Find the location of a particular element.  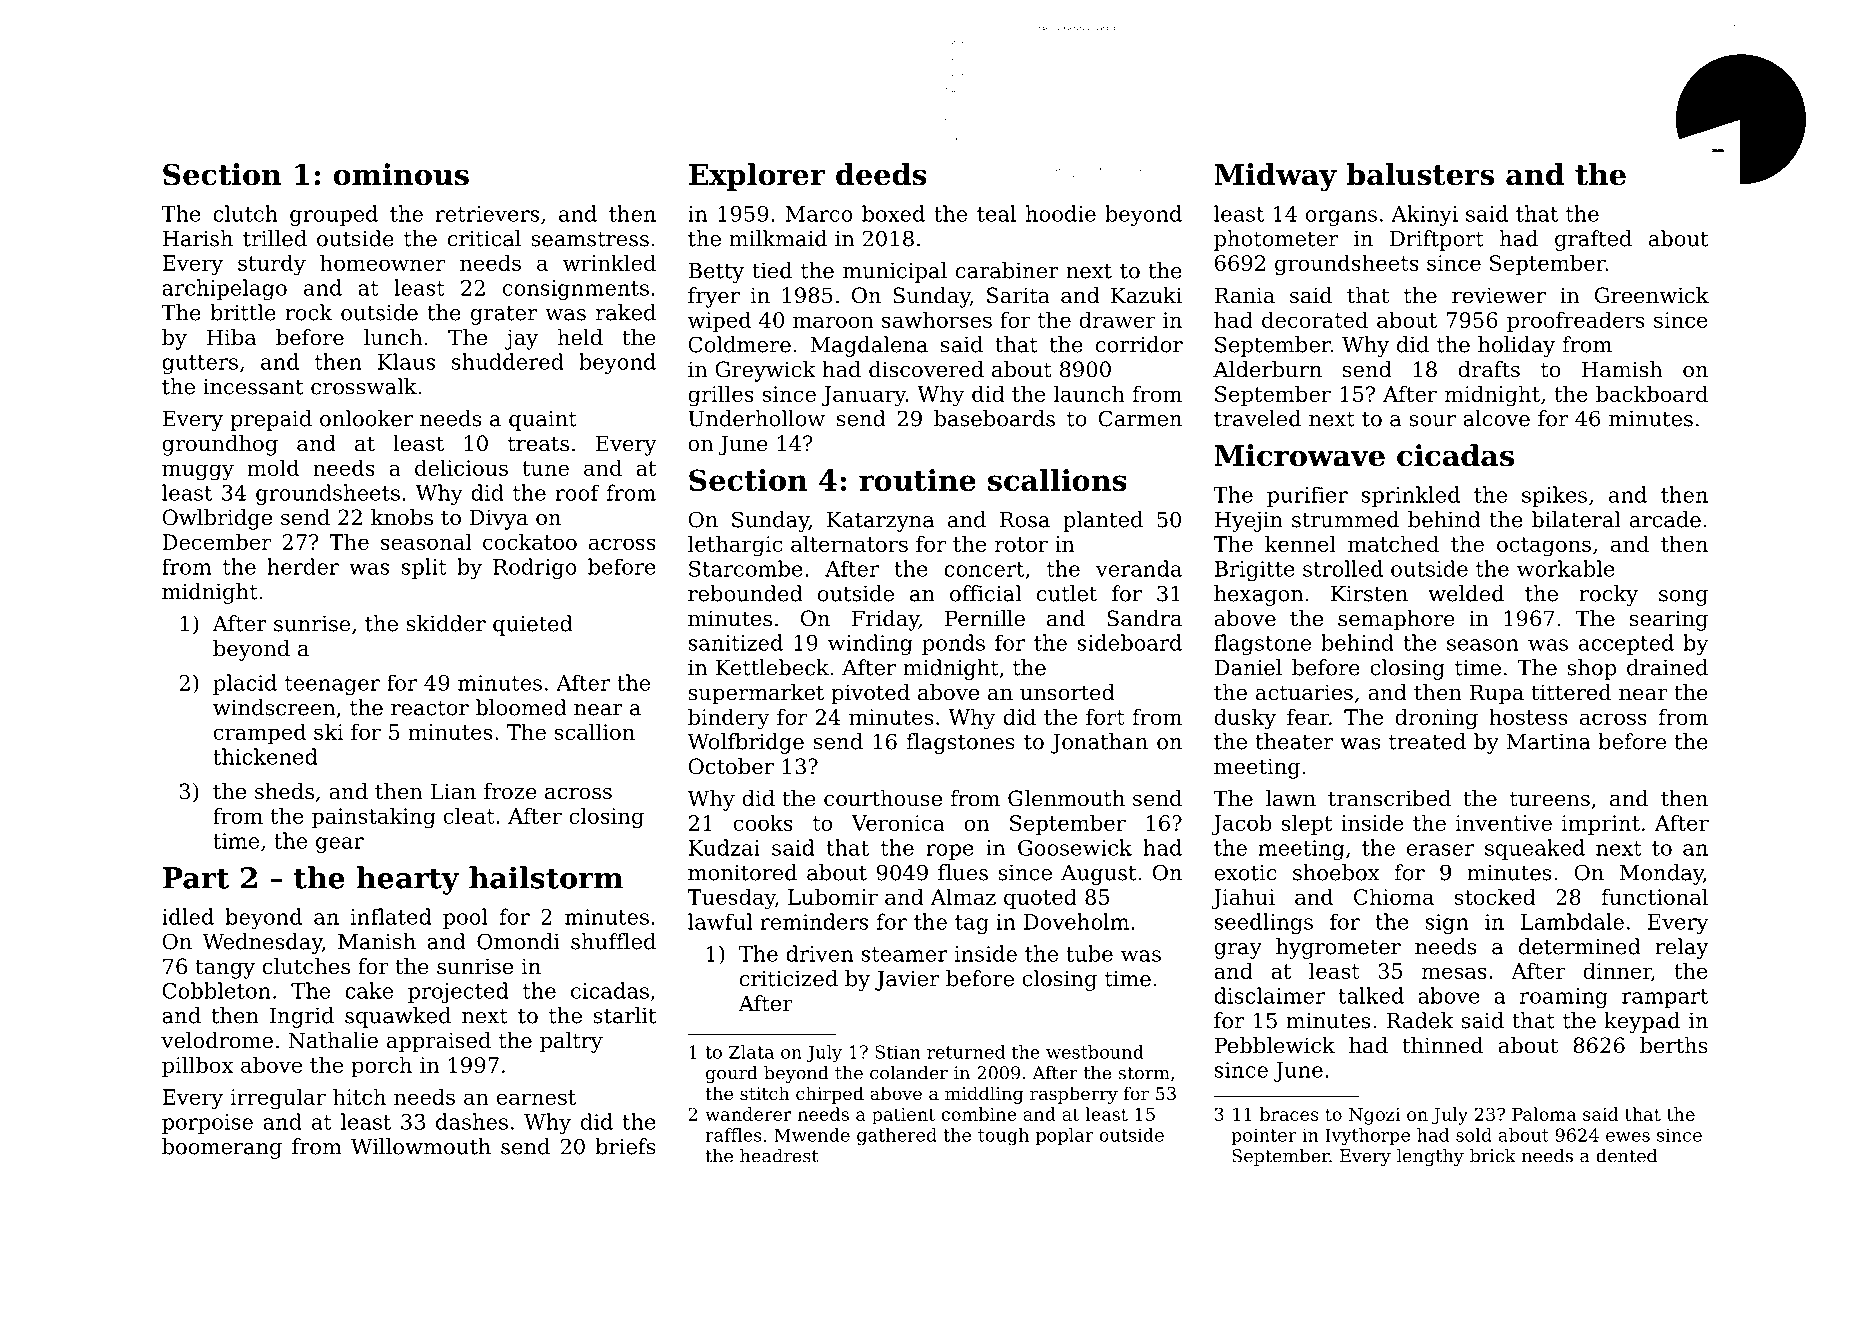

Brigitte is located at coordinates (1255, 571).
